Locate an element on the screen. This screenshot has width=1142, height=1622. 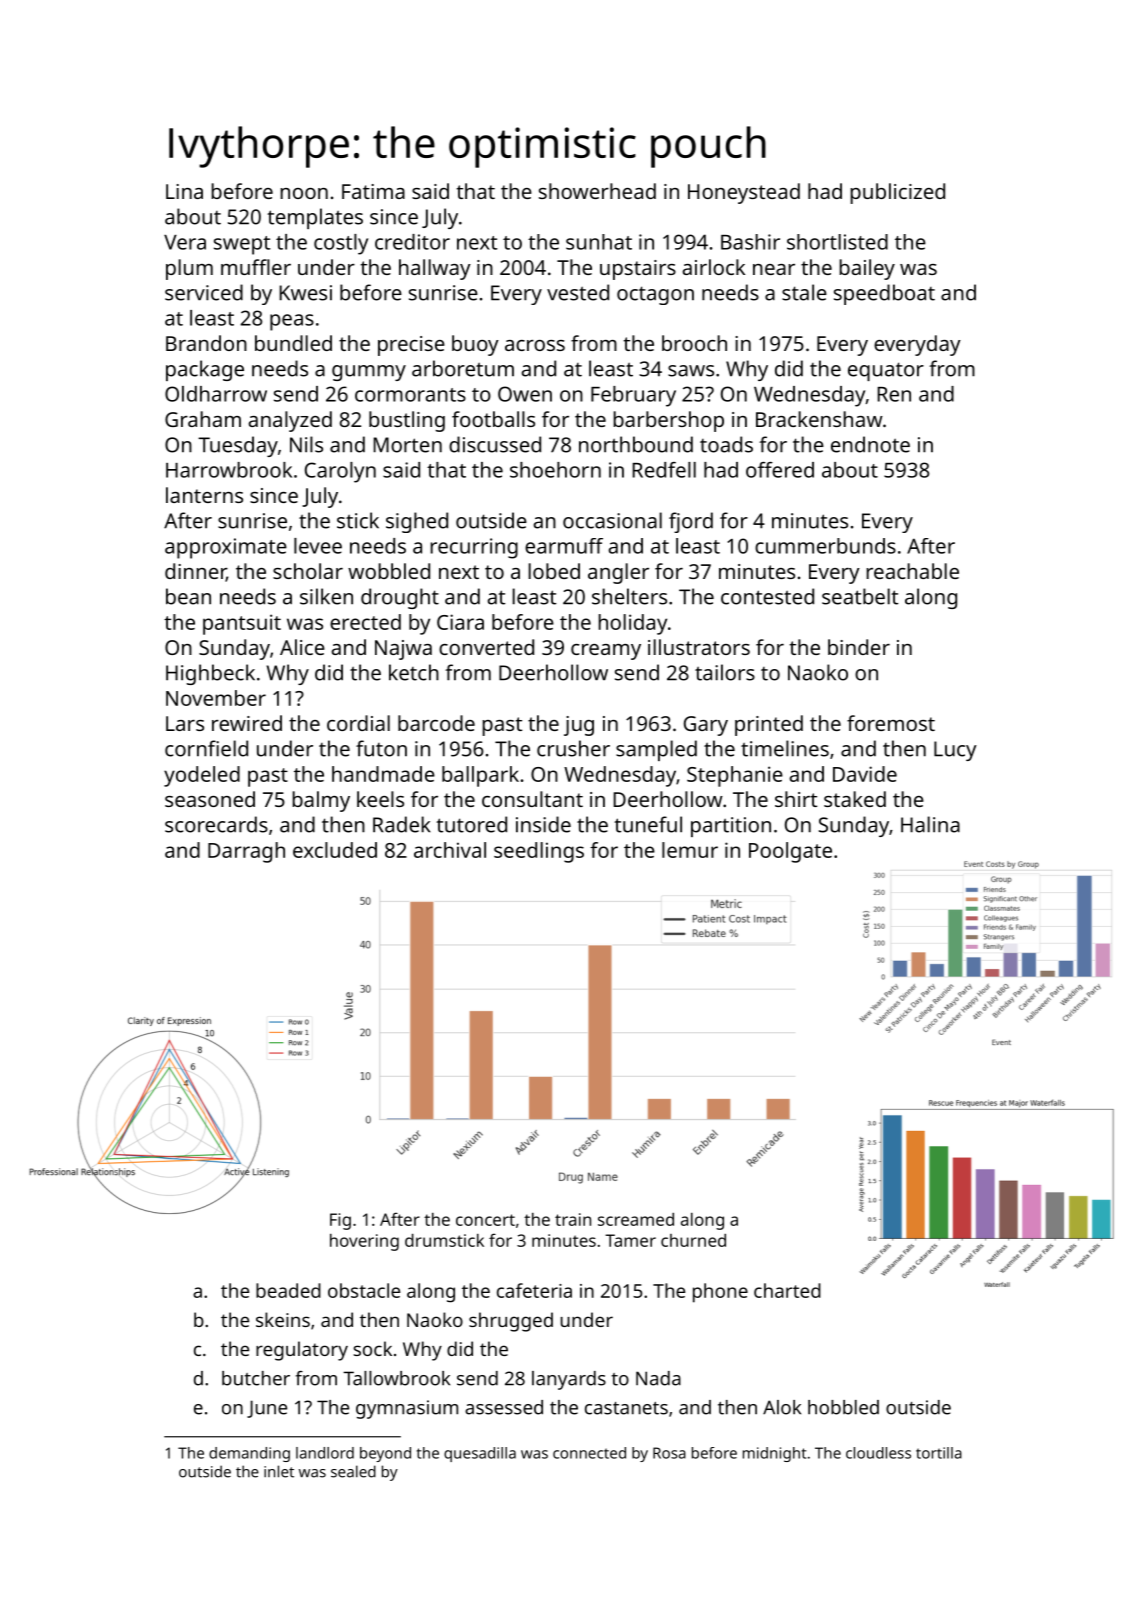
inlet is located at coordinates (279, 1471).
